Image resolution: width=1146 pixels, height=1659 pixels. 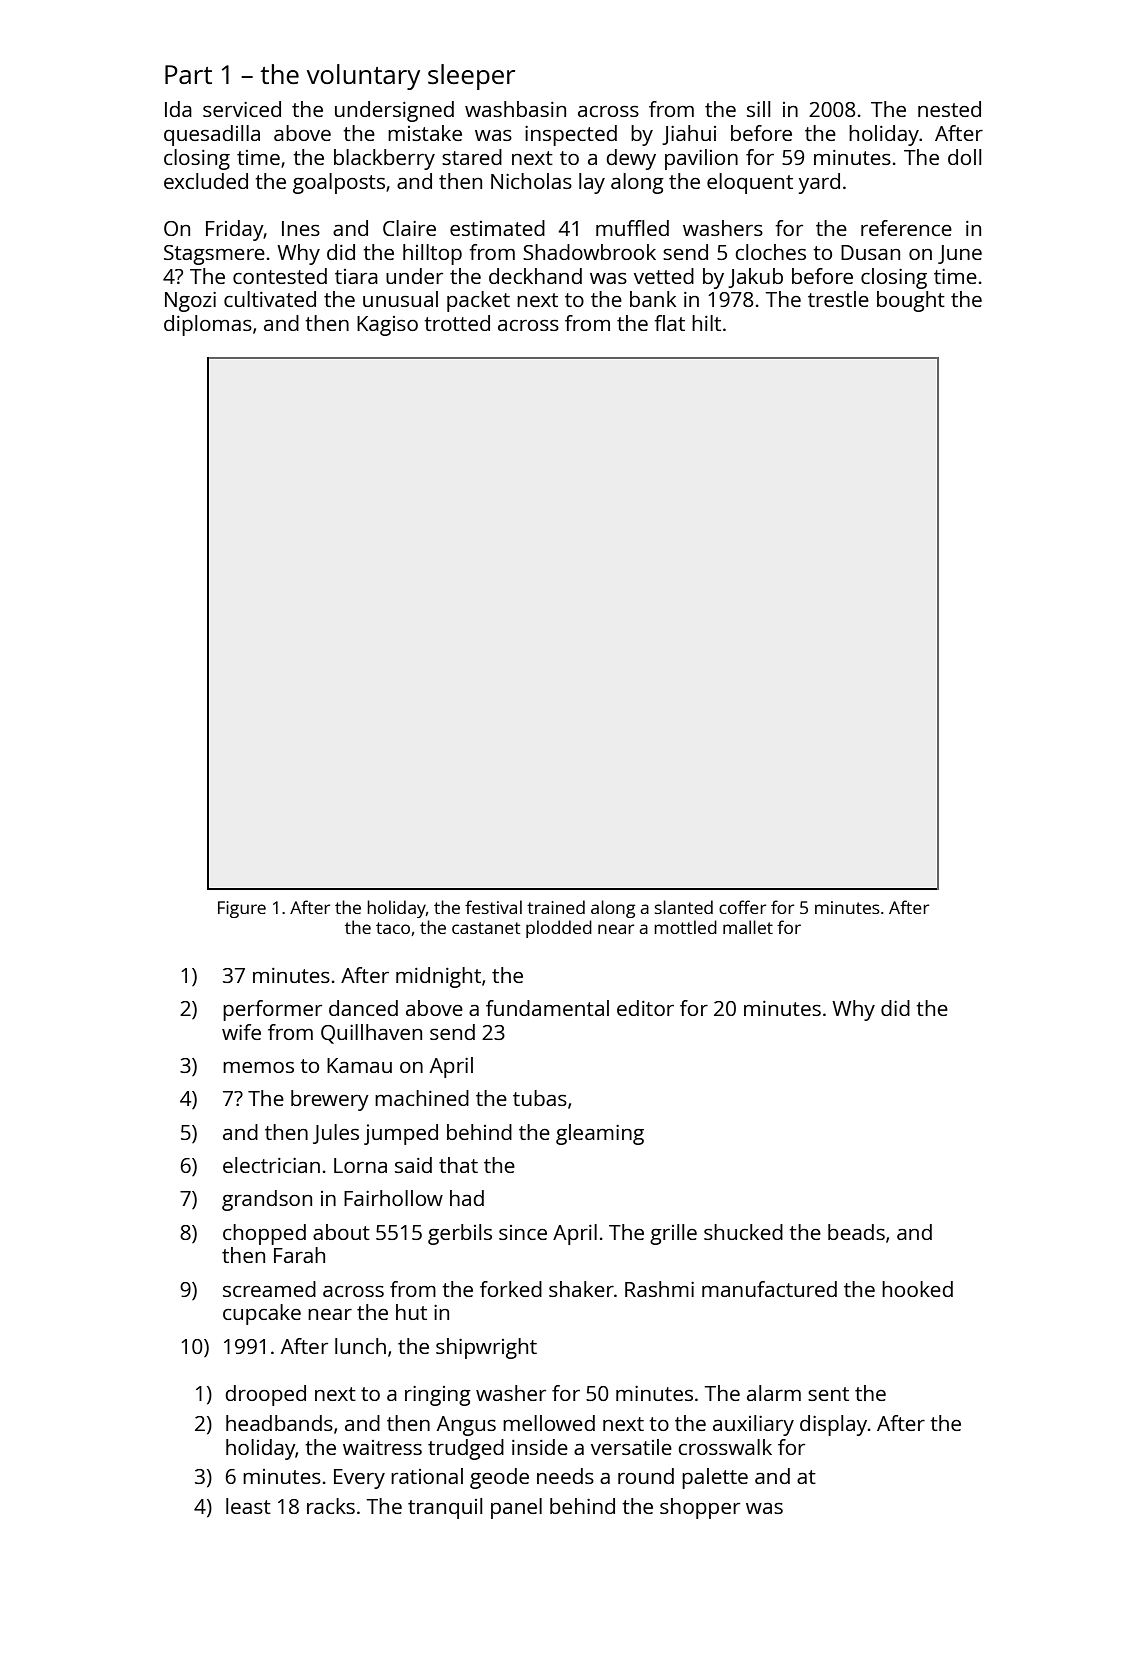 I want to click on coffer, so click(x=742, y=907).
